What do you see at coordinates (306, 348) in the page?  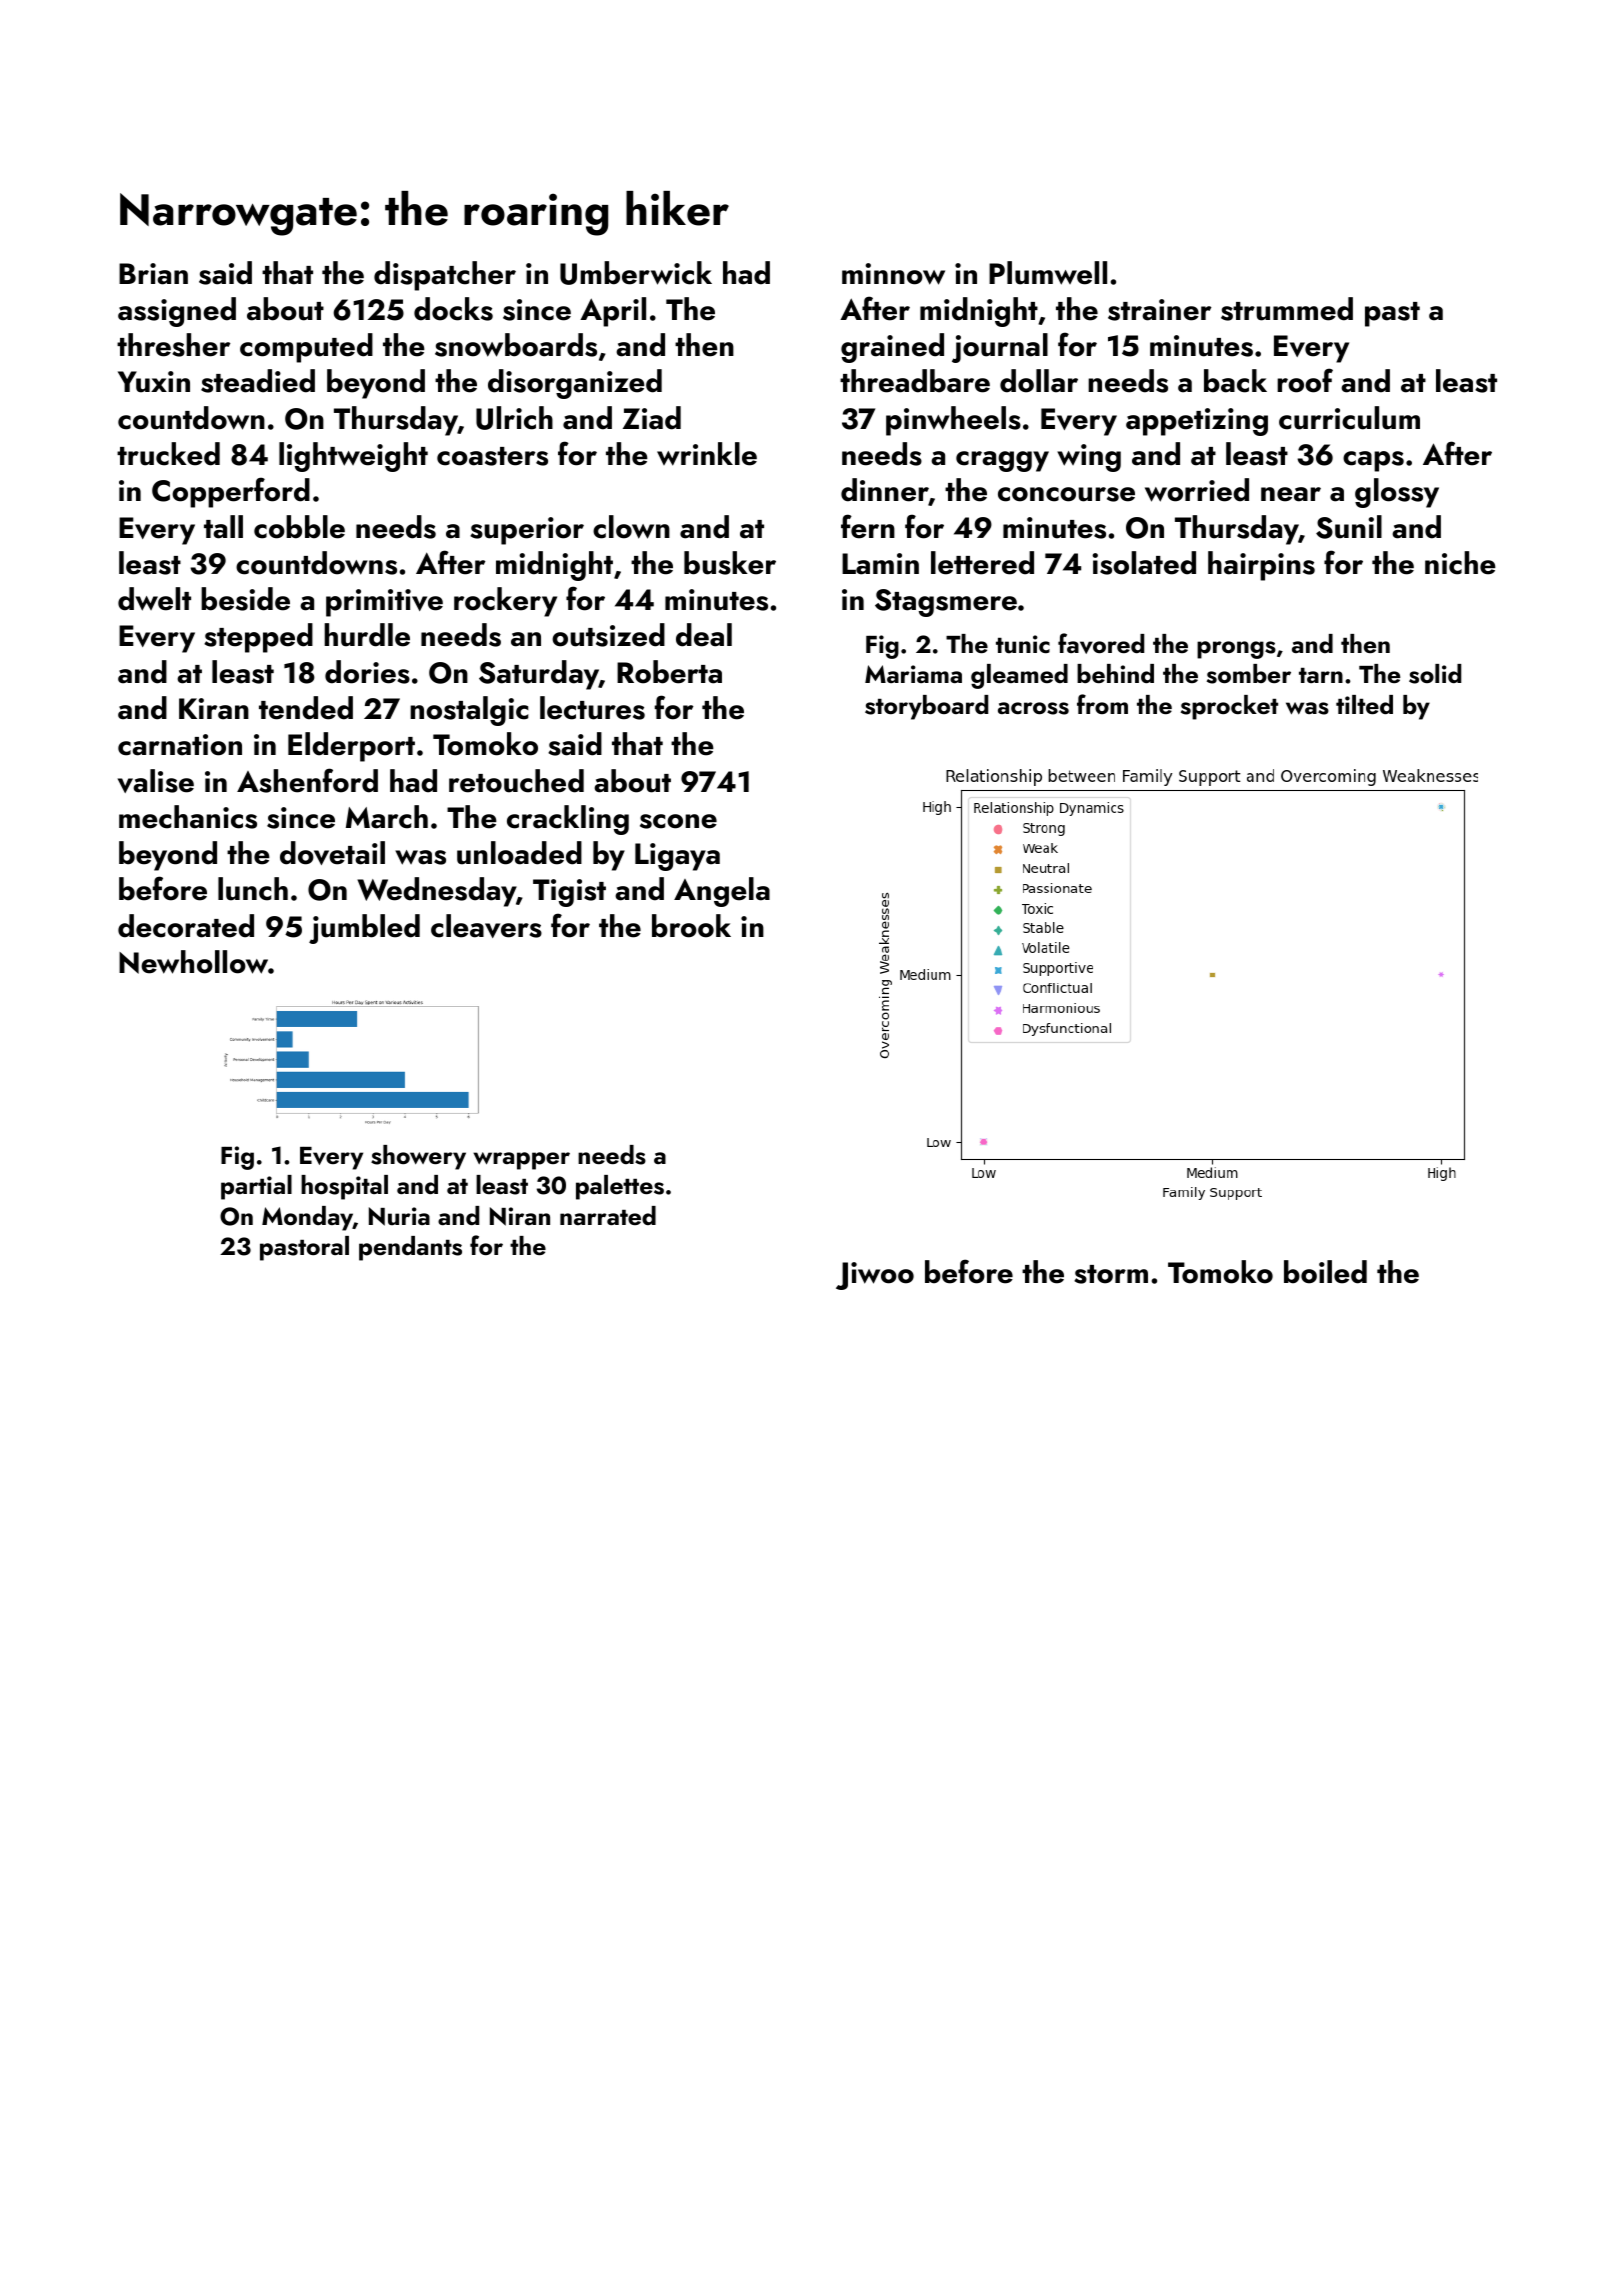 I see `computed` at bounding box center [306, 348].
